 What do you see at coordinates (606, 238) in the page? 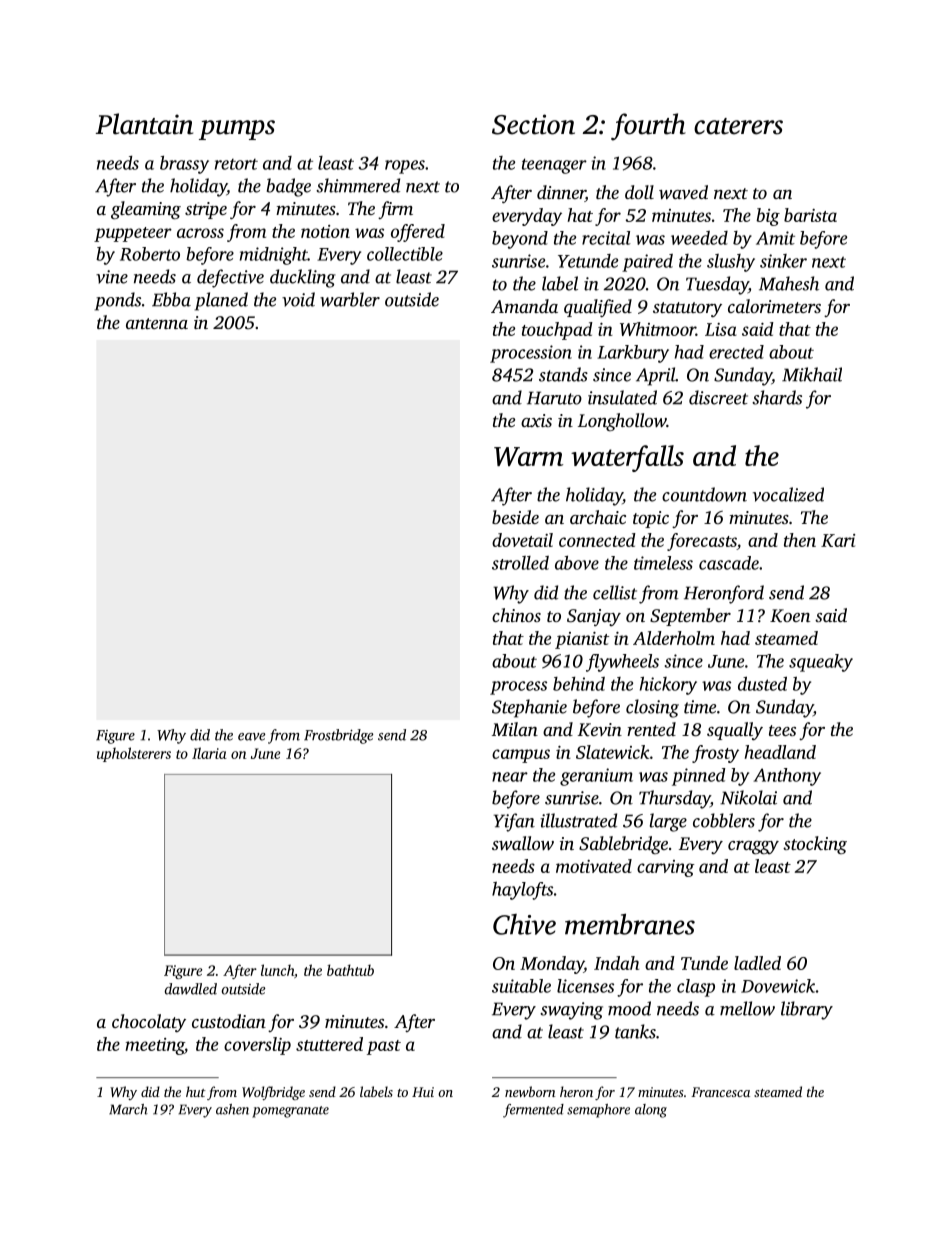
I see `recital` at bounding box center [606, 238].
